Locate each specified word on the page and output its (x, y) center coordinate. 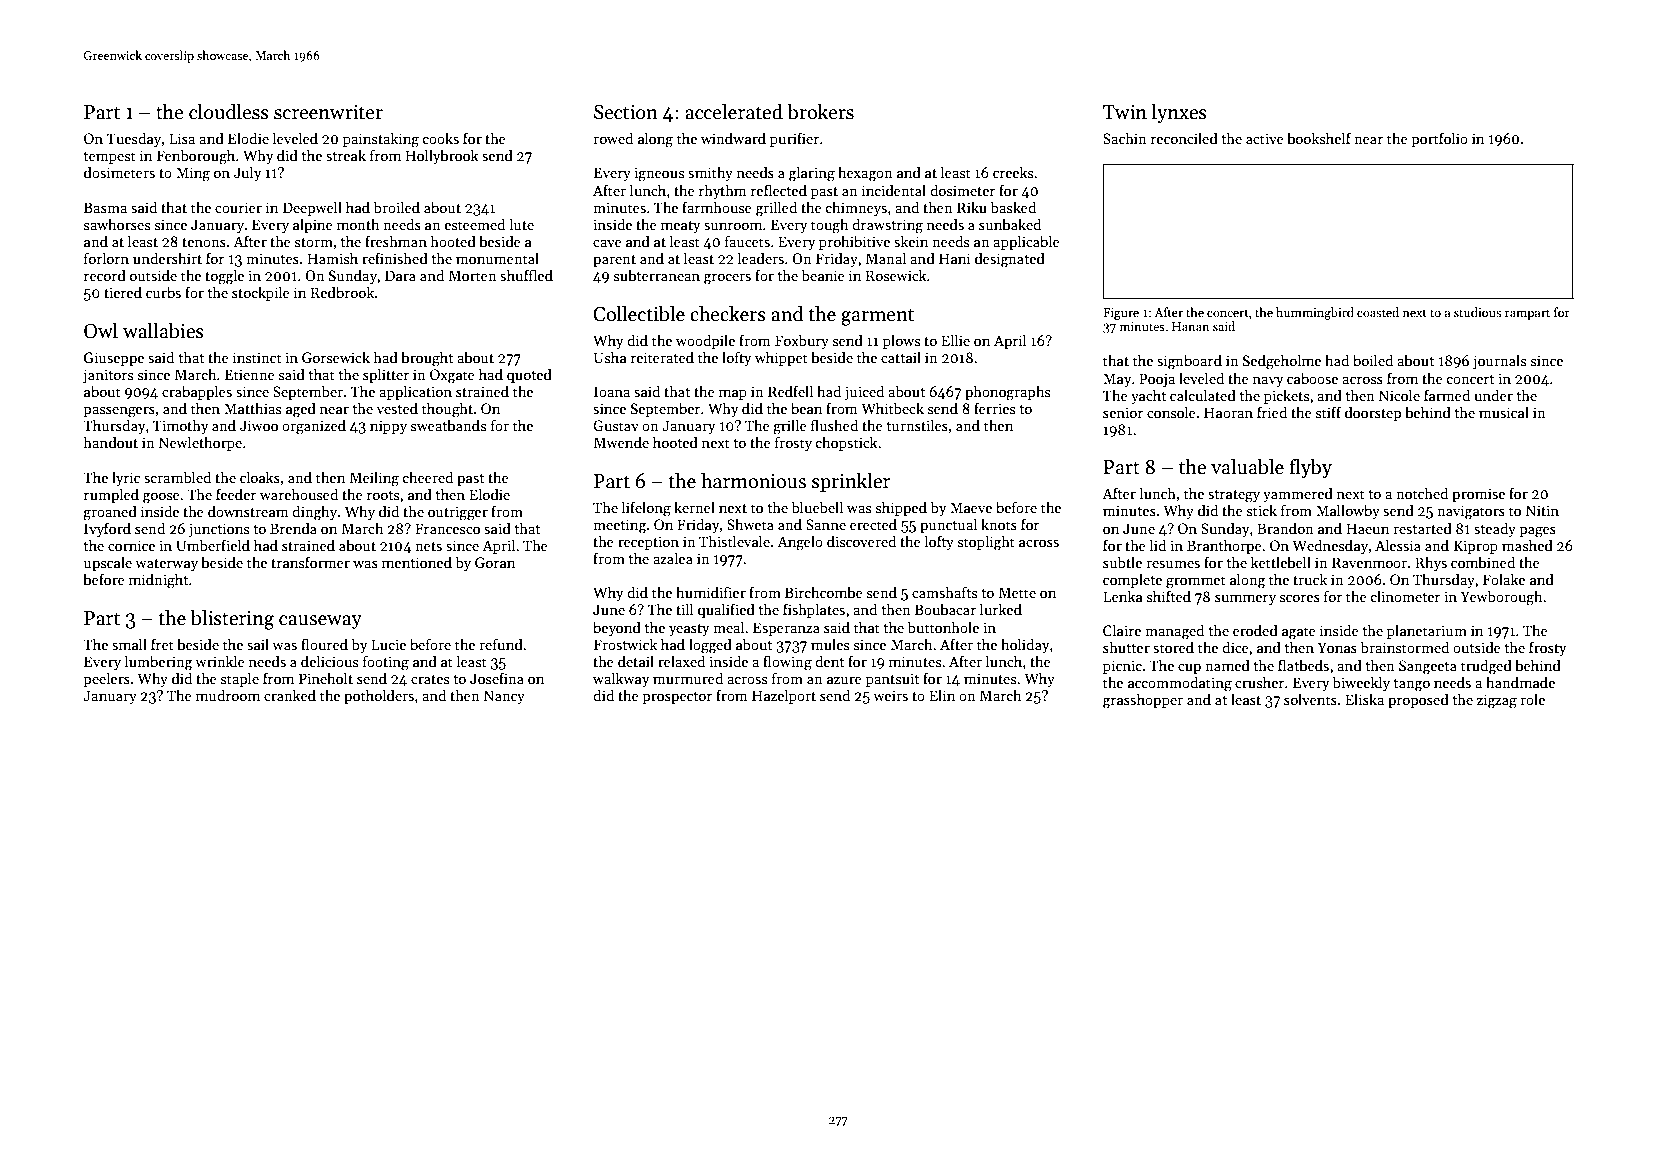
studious (1477, 312)
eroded (1255, 630)
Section (626, 112)
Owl (101, 331)
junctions (218, 530)
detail (636, 661)
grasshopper (1143, 701)
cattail (901, 357)
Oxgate (452, 376)
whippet (781, 358)
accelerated (734, 112)
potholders (379, 696)
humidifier (711, 592)
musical (1504, 412)
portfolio (1439, 139)
